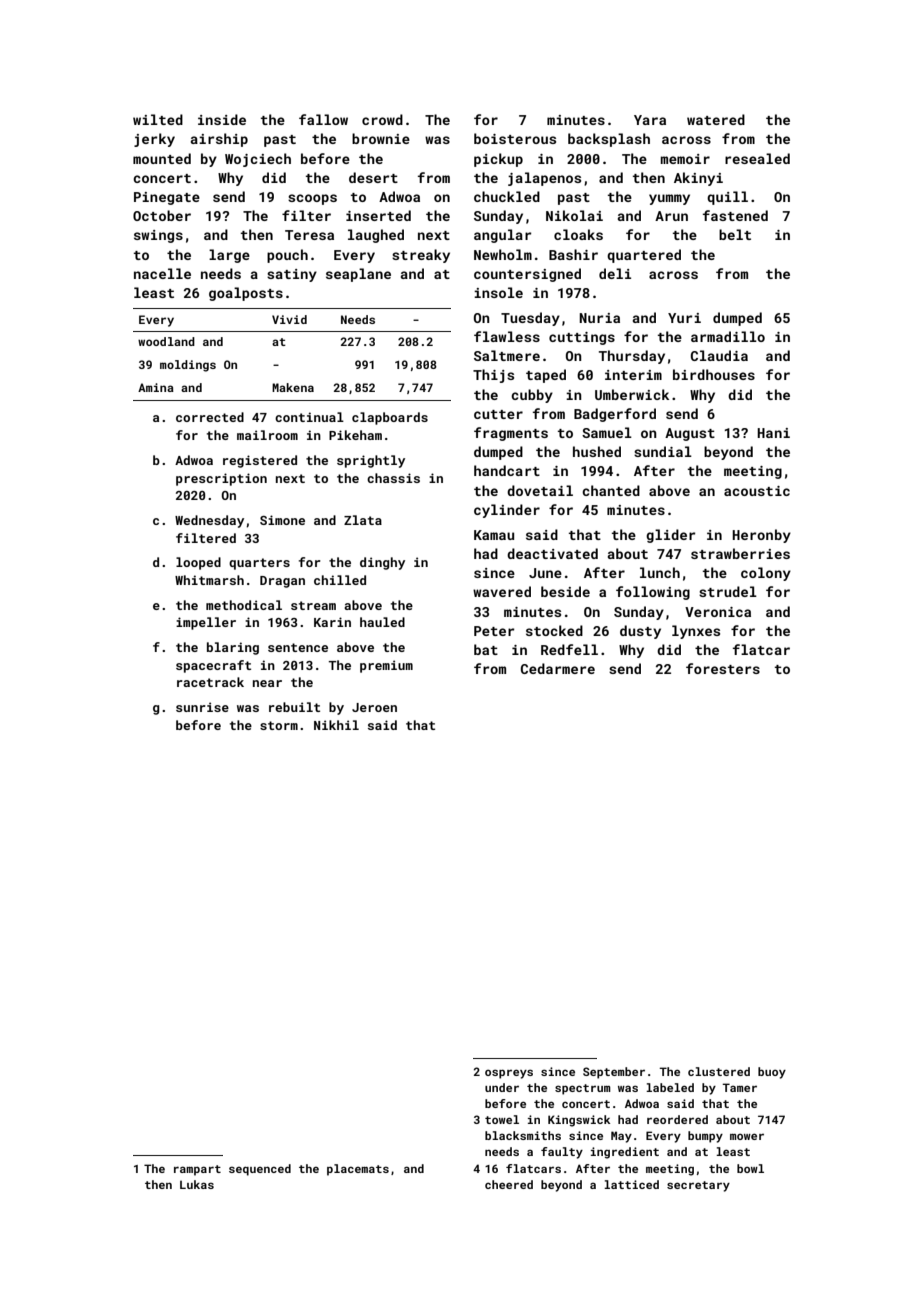  What do you see at coordinates (671, 216) in the document?
I see `Arun` at bounding box center [671, 216].
